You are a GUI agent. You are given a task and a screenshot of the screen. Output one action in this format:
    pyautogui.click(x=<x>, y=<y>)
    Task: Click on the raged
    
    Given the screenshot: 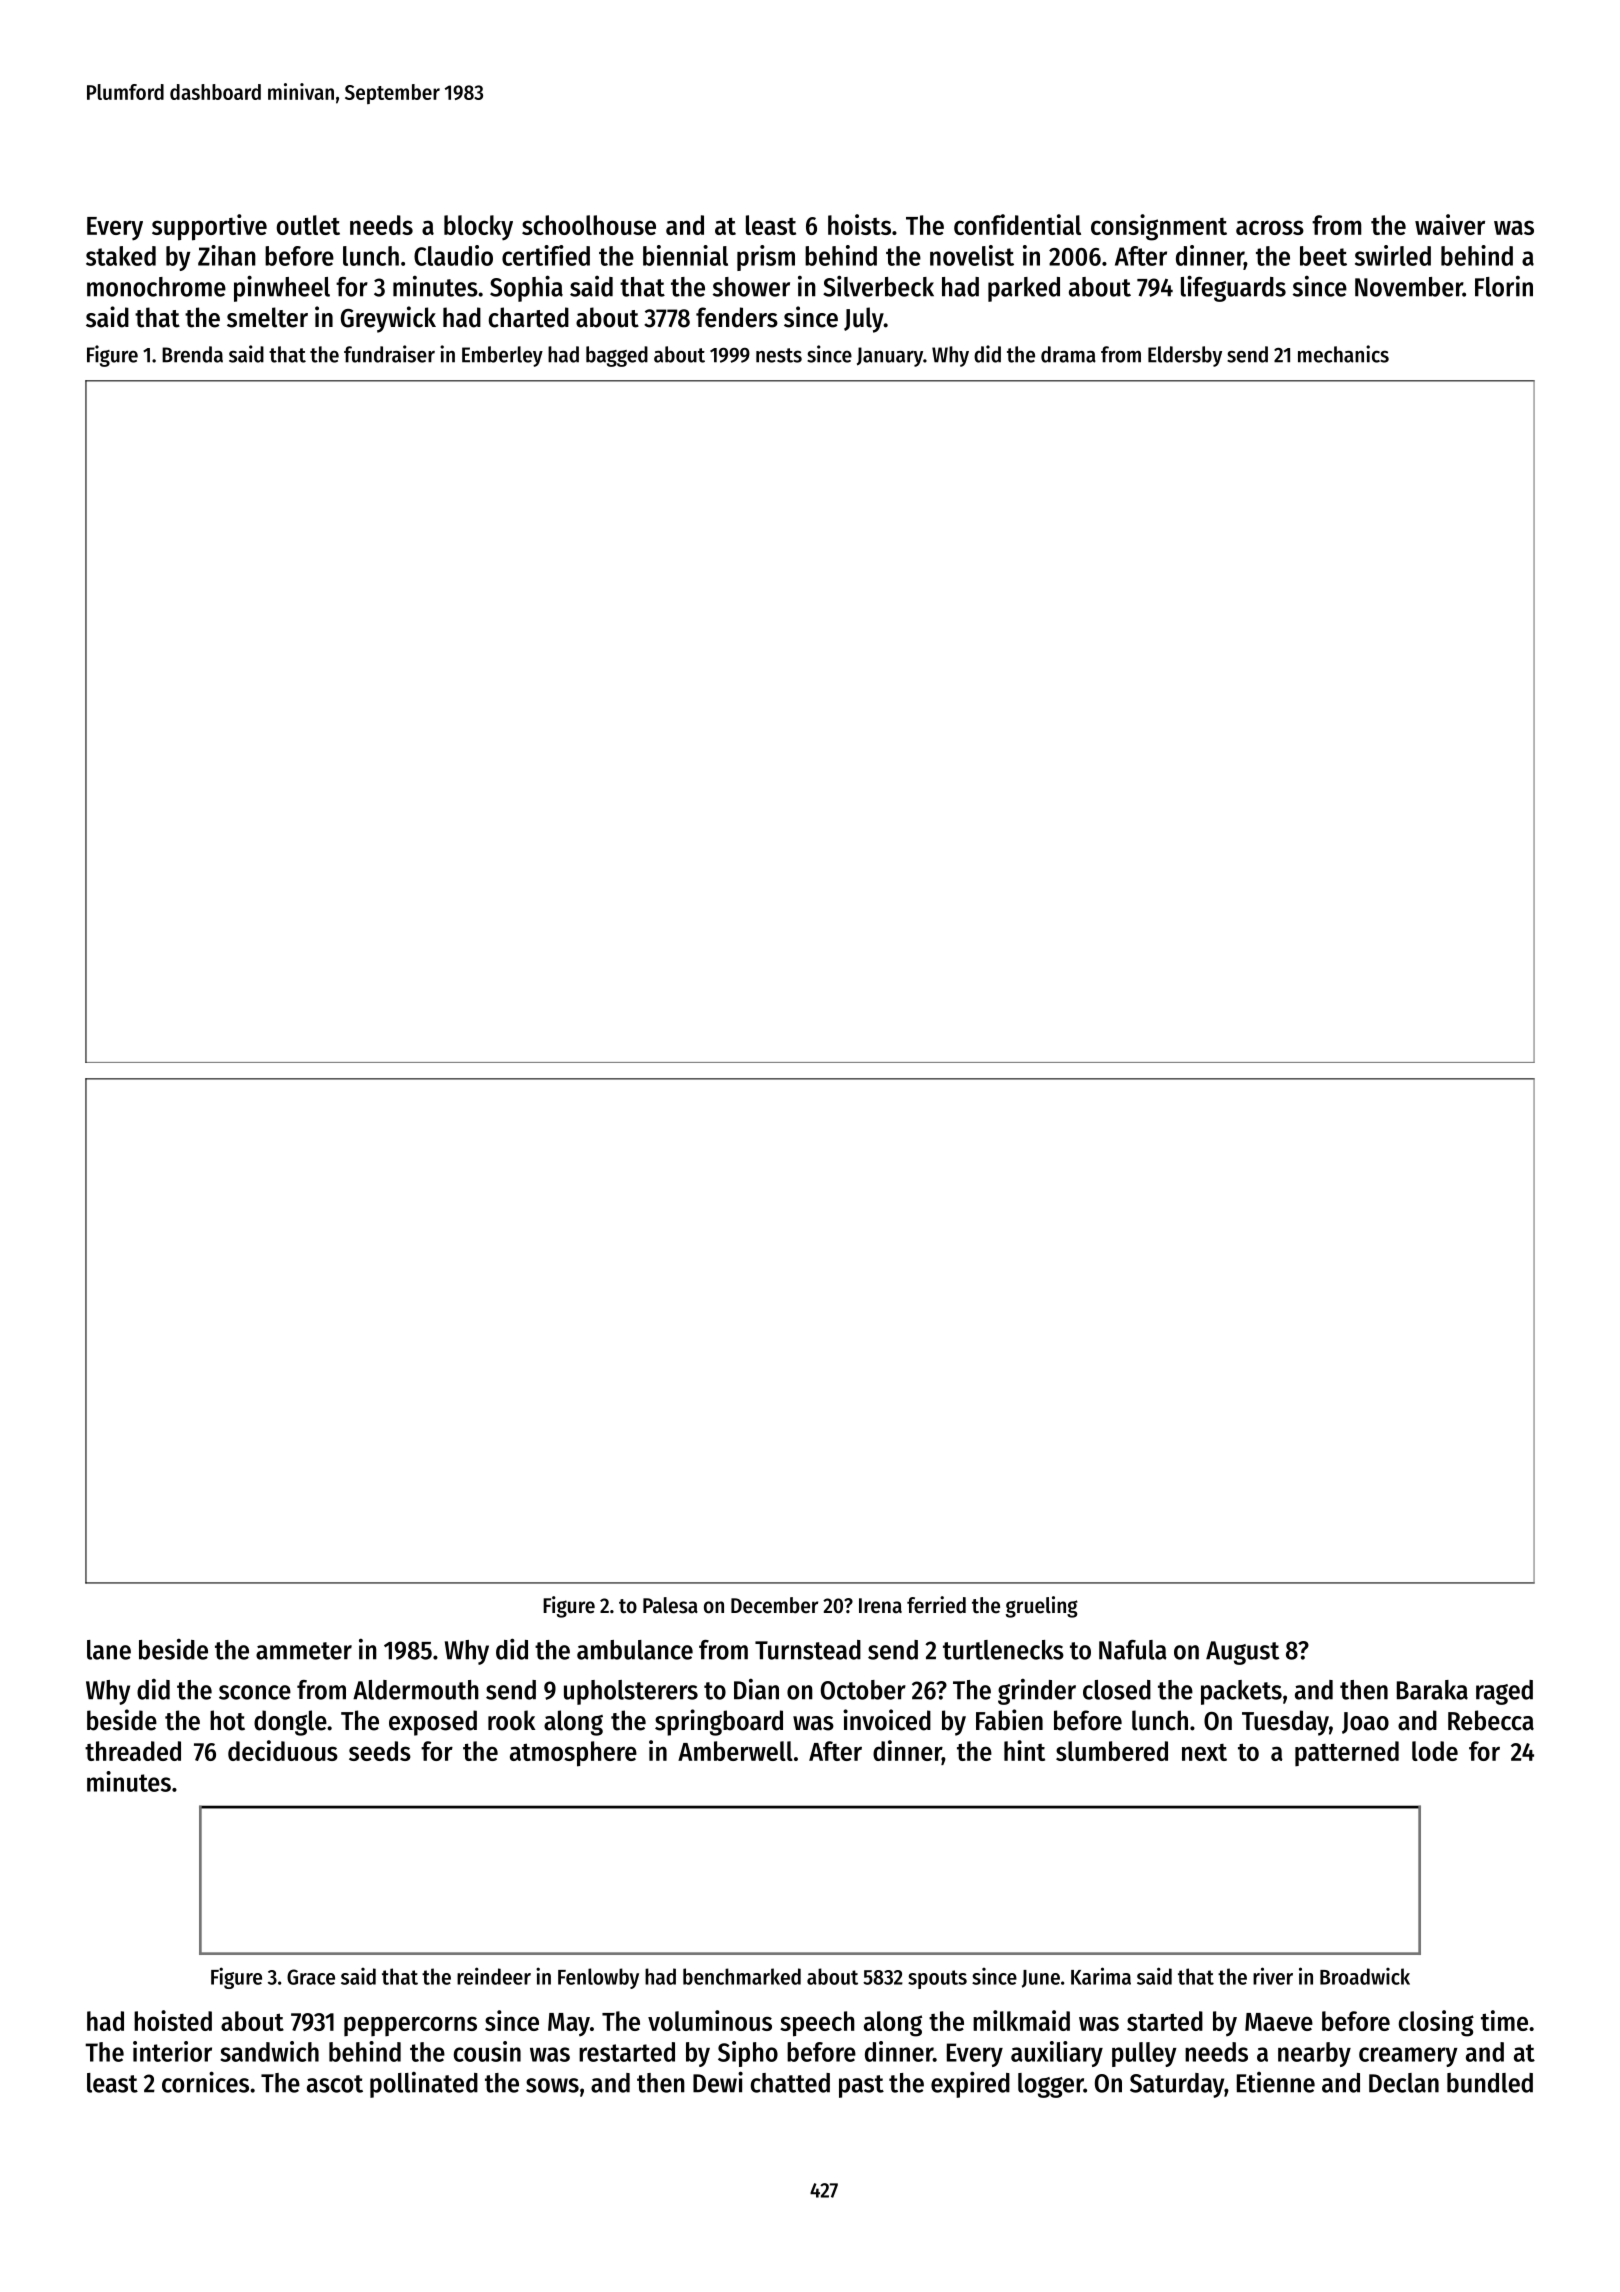 What is the action you would take?
    pyautogui.click(x=1504, y=1692)
